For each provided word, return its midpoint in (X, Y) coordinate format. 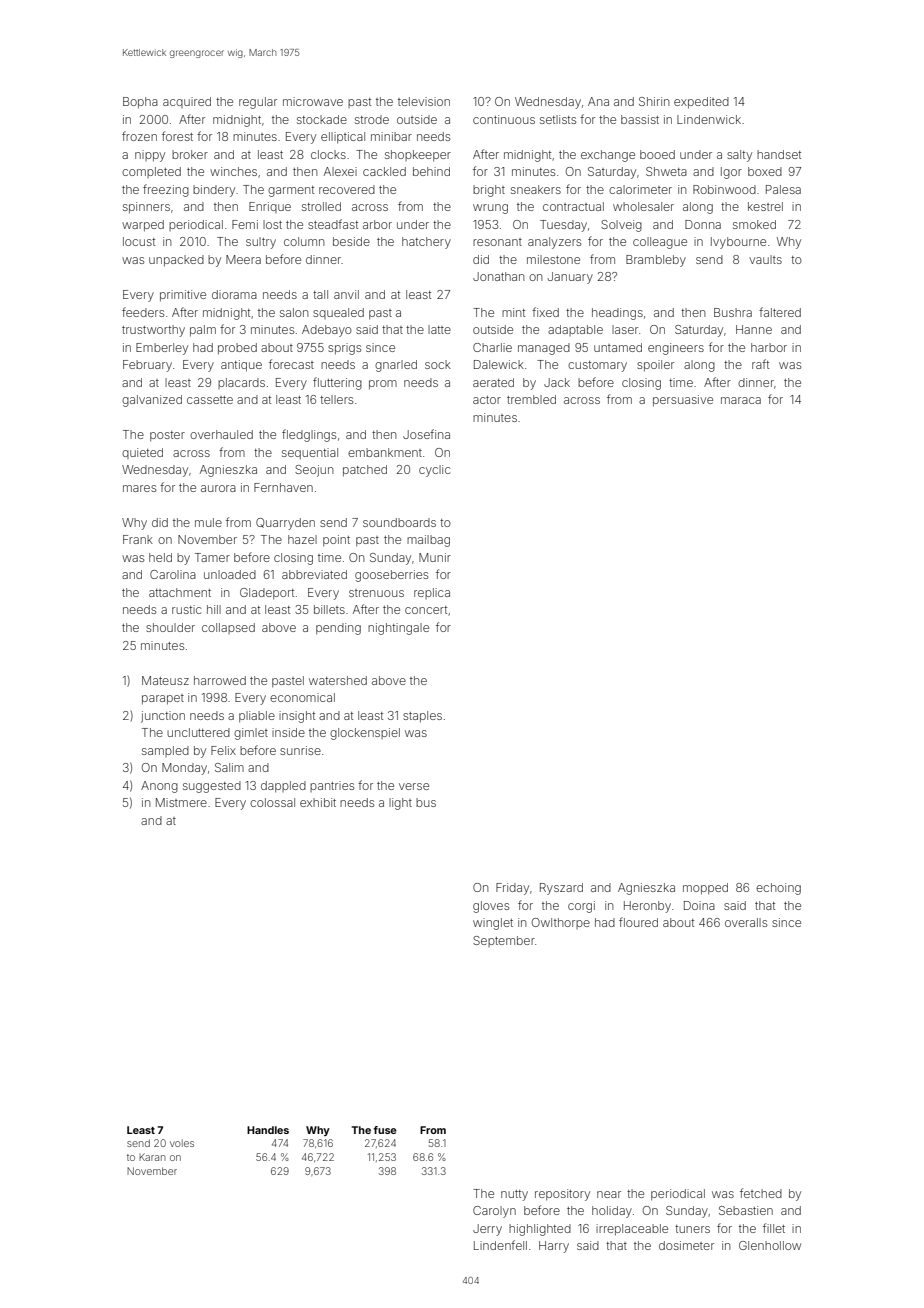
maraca (741, 400)
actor (487, 400)
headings (617, 314)
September (504, 941)
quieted (142, 453)
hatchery (426, 243)
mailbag (428, 541)
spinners (146, 208)
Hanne (754, 329)
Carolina (173, 574)
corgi (581, 907)
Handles (268, 1130)
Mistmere (181, 802)
